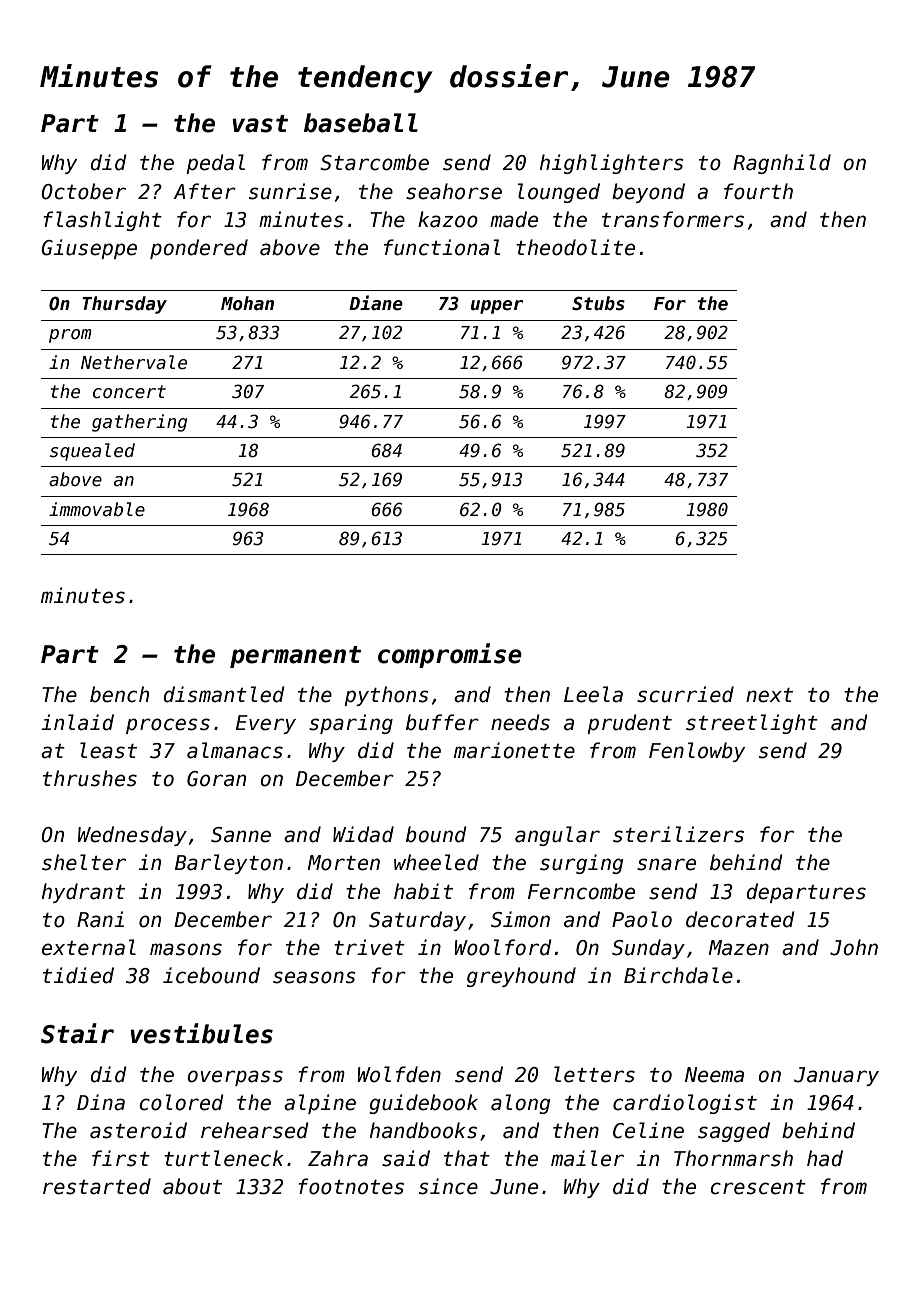 The height and width of the image is (1308, 924). What do you see at coordinates (361, 123) in the image?
I see `baseball` at bounding box center [361, 123].
